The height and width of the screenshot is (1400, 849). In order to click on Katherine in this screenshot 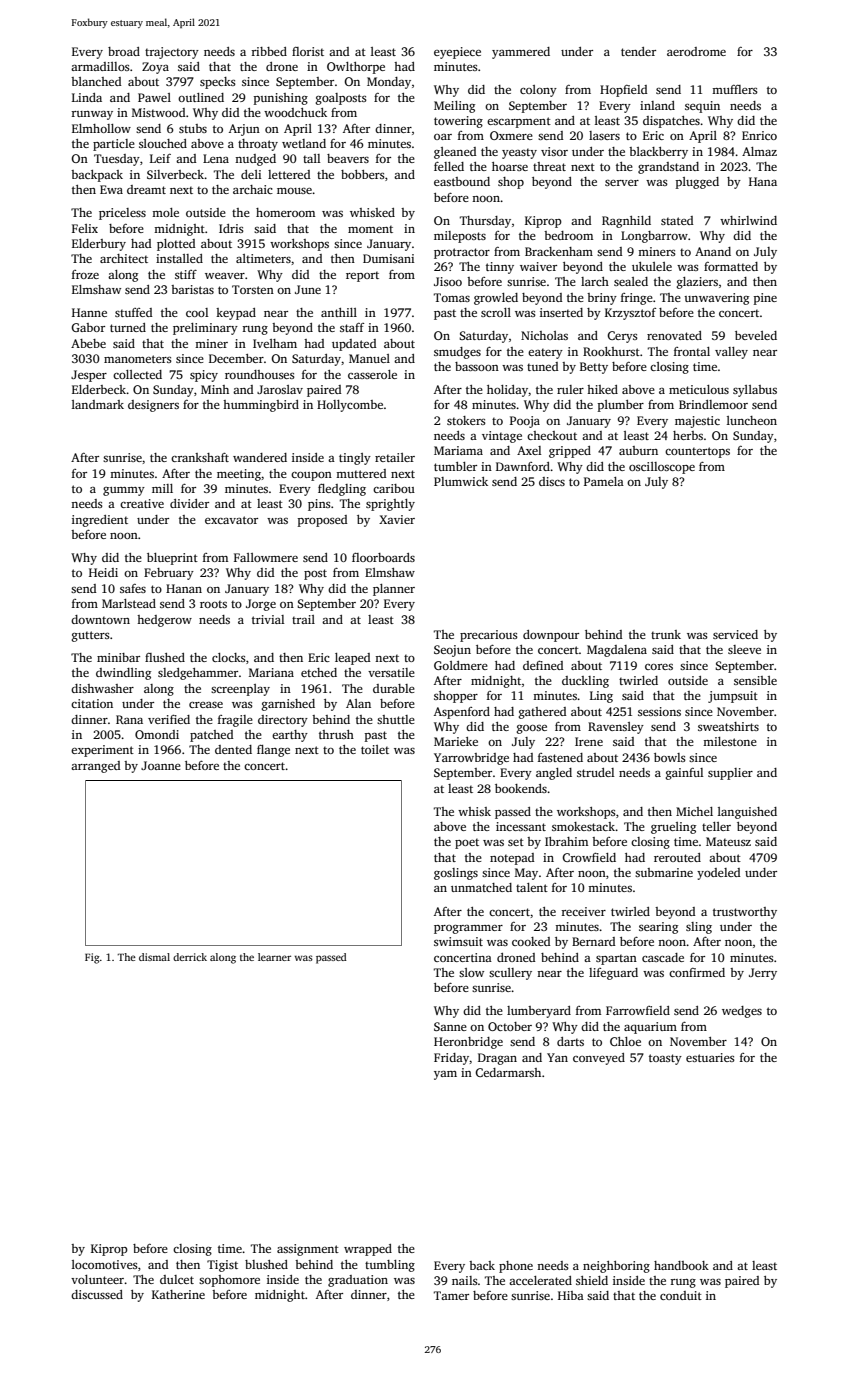, I will do `click(178, 1294)`.
